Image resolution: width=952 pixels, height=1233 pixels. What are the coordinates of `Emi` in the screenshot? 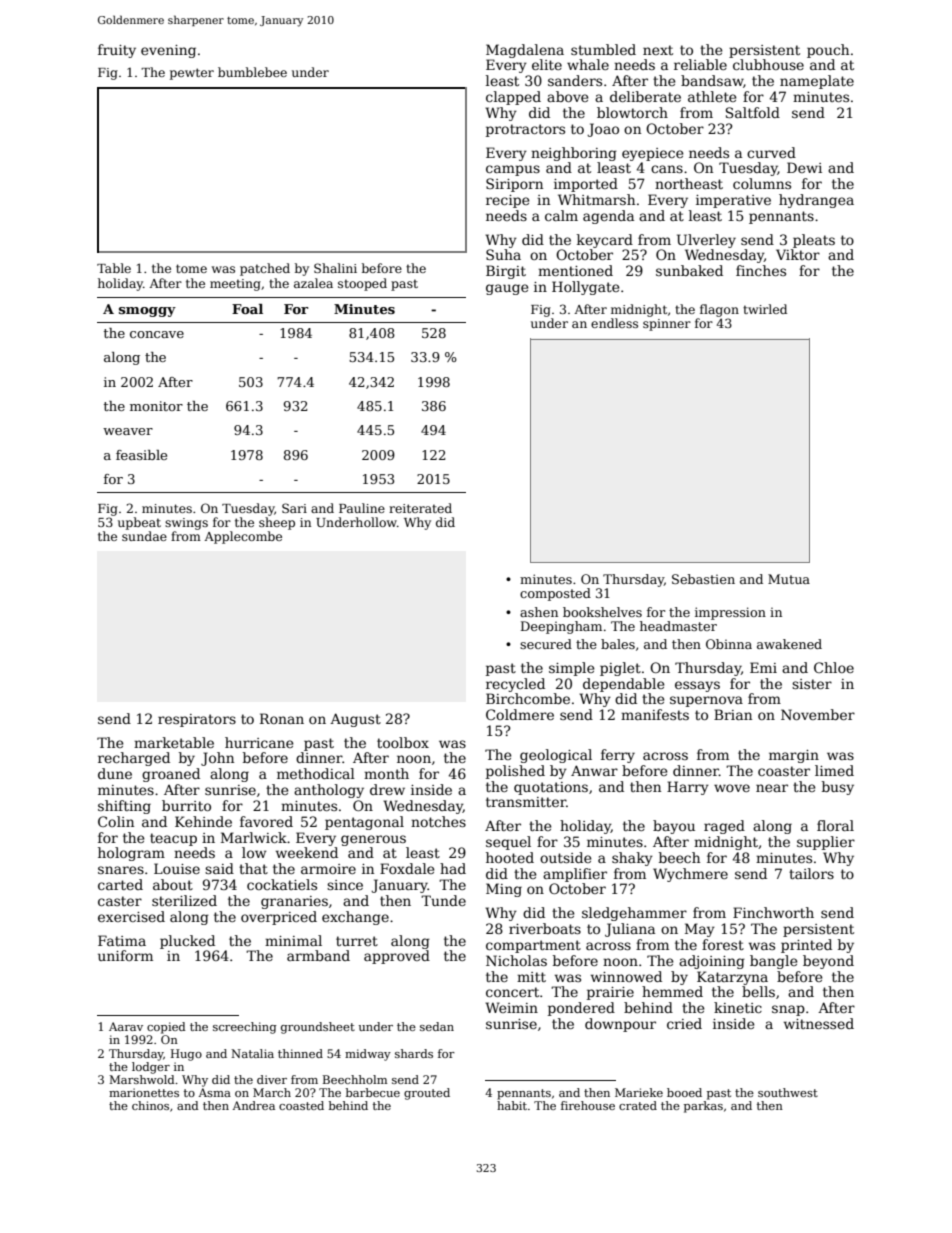 It's located at (763, 667).
